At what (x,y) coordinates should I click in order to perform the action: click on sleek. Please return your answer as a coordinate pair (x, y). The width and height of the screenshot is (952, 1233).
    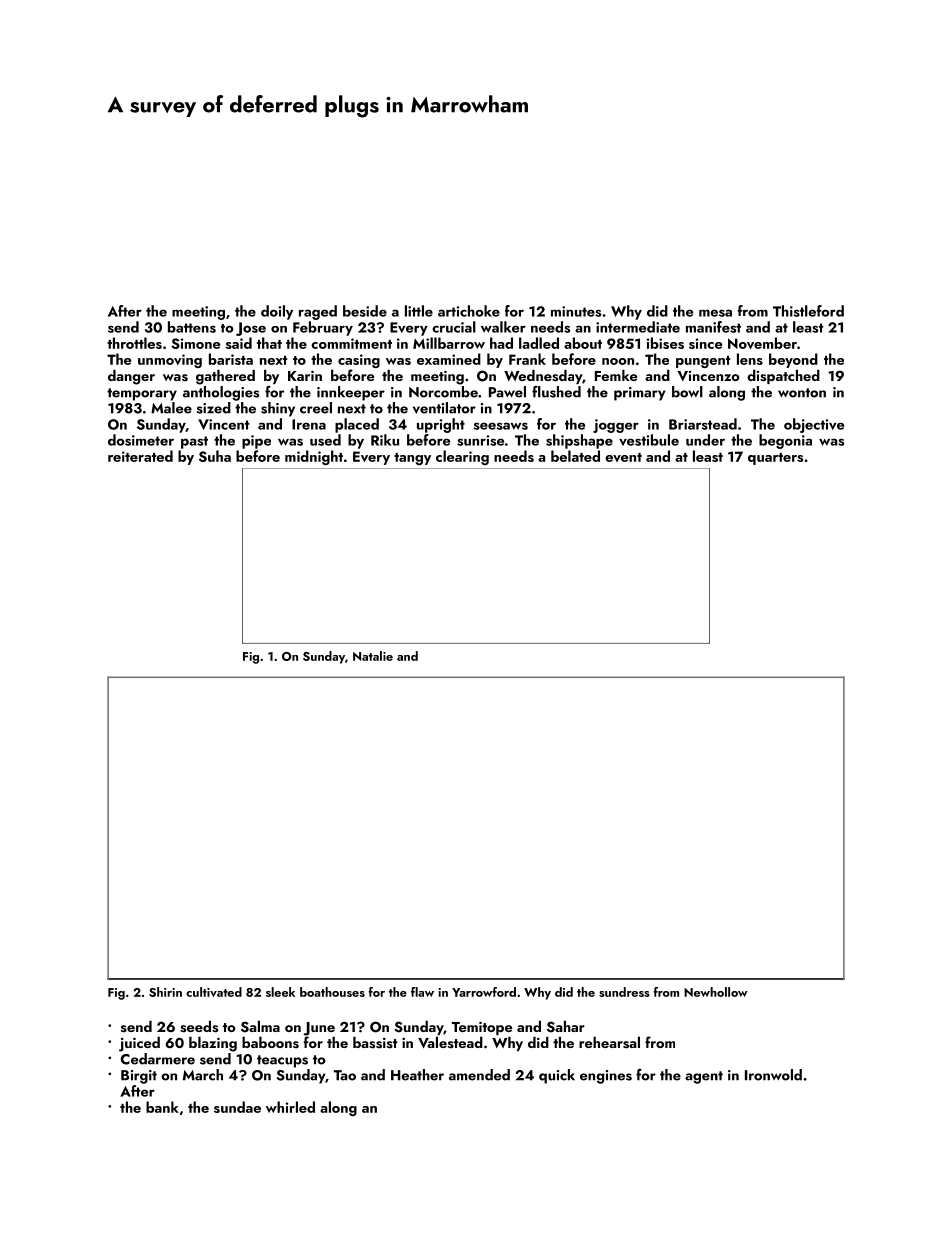
    Looking at the image, I should click on (280, 992).
